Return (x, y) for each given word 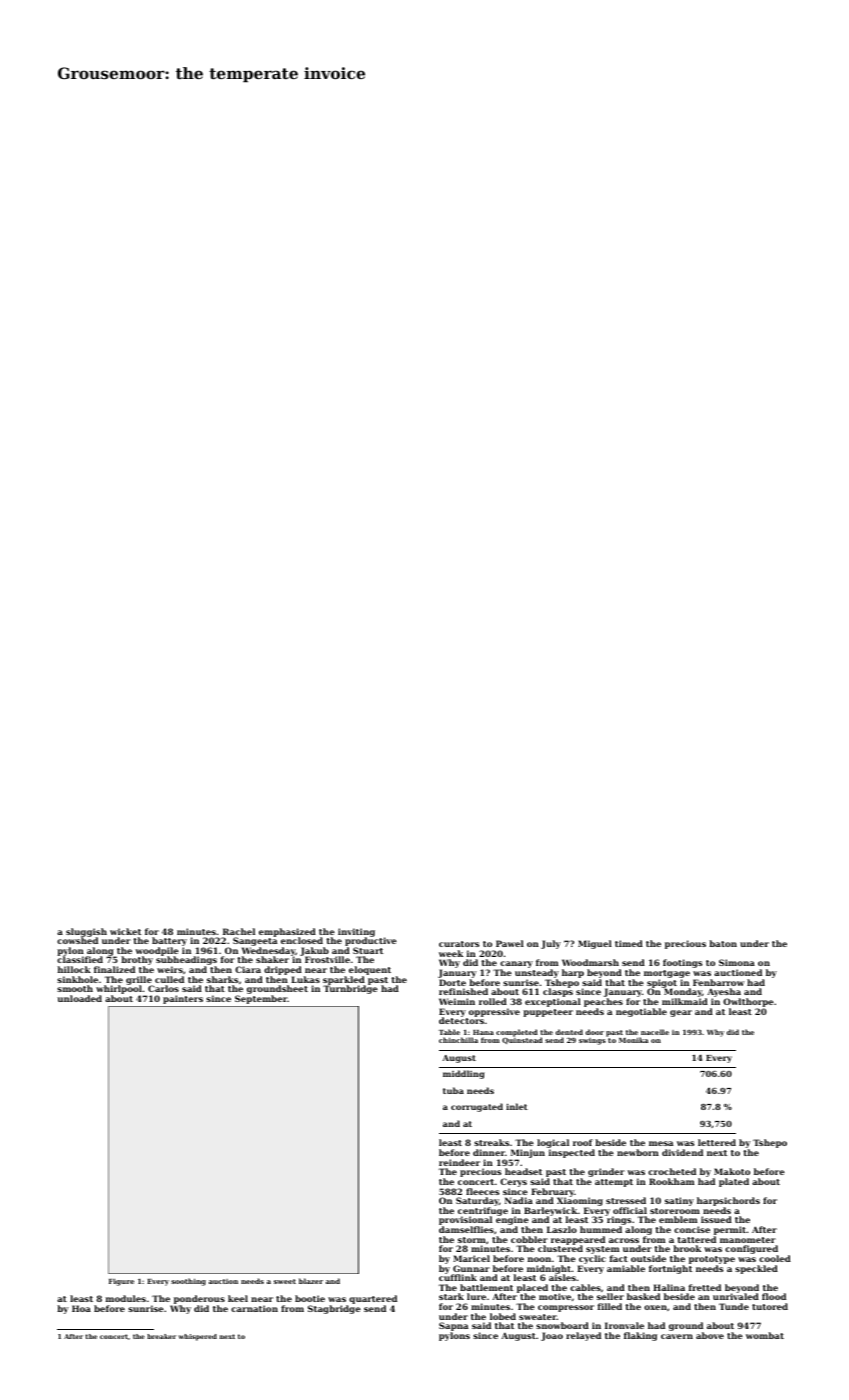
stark (451, 1296)
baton (723, 943)
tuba (453, 1090)
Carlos (163, 988)
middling (464, 1074)
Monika (633, 1040)
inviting (356, 933)
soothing (188, 1282)
